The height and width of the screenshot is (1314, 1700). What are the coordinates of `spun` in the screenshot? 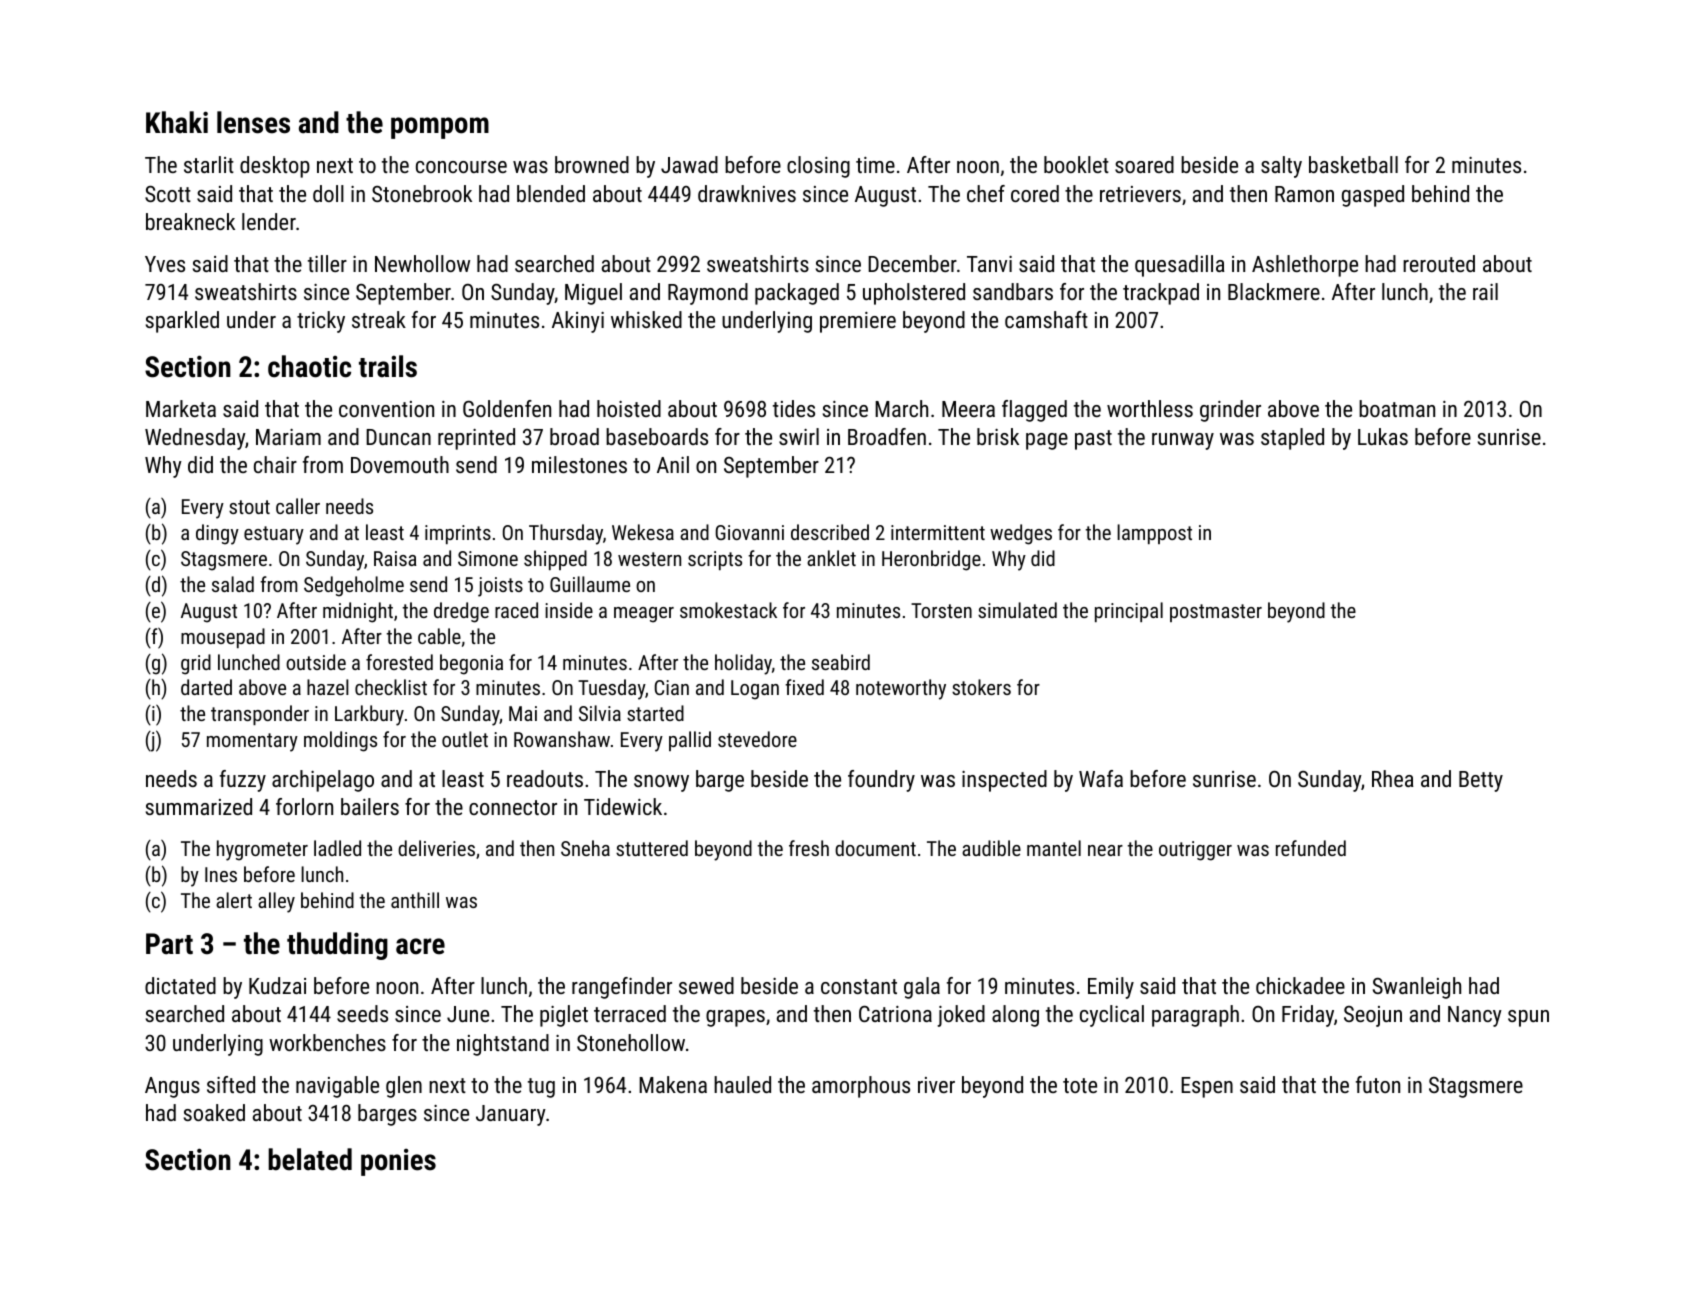 It's located at (1528, 1018).
